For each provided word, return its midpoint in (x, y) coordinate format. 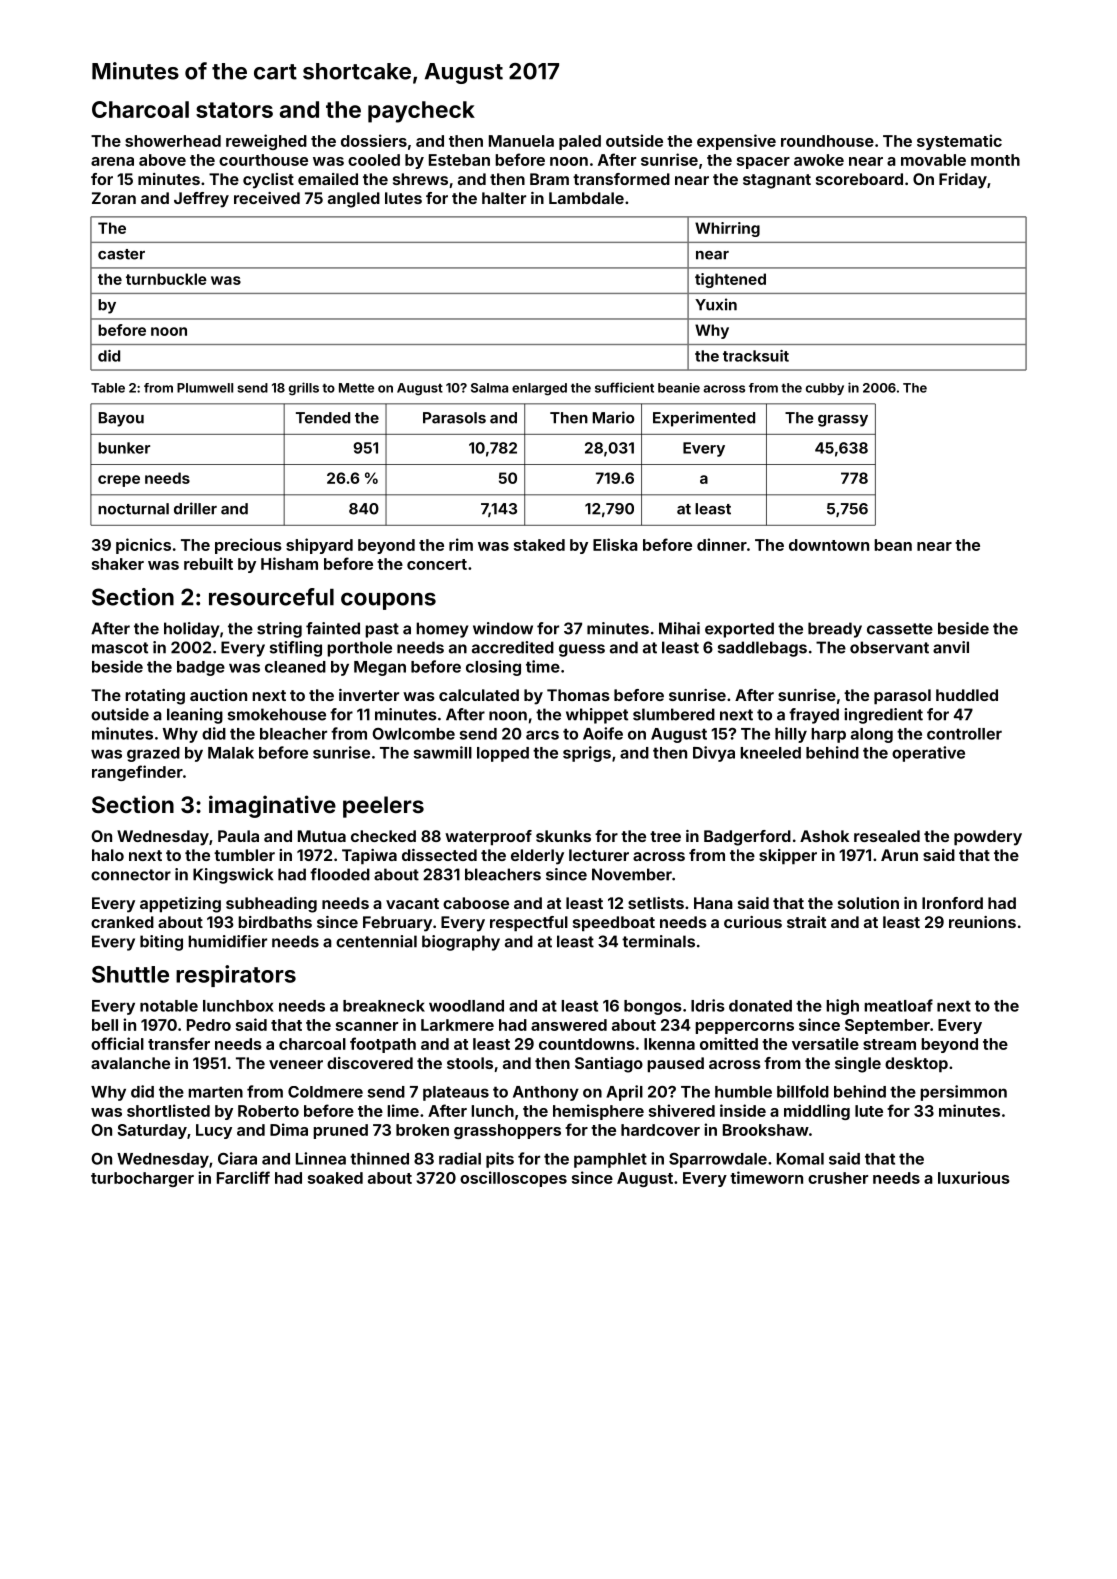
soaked (335, 1178)
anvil (951, 647)
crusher (838, 1178)
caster (121, 254)
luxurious (974, 1177)
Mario (614, 417)
